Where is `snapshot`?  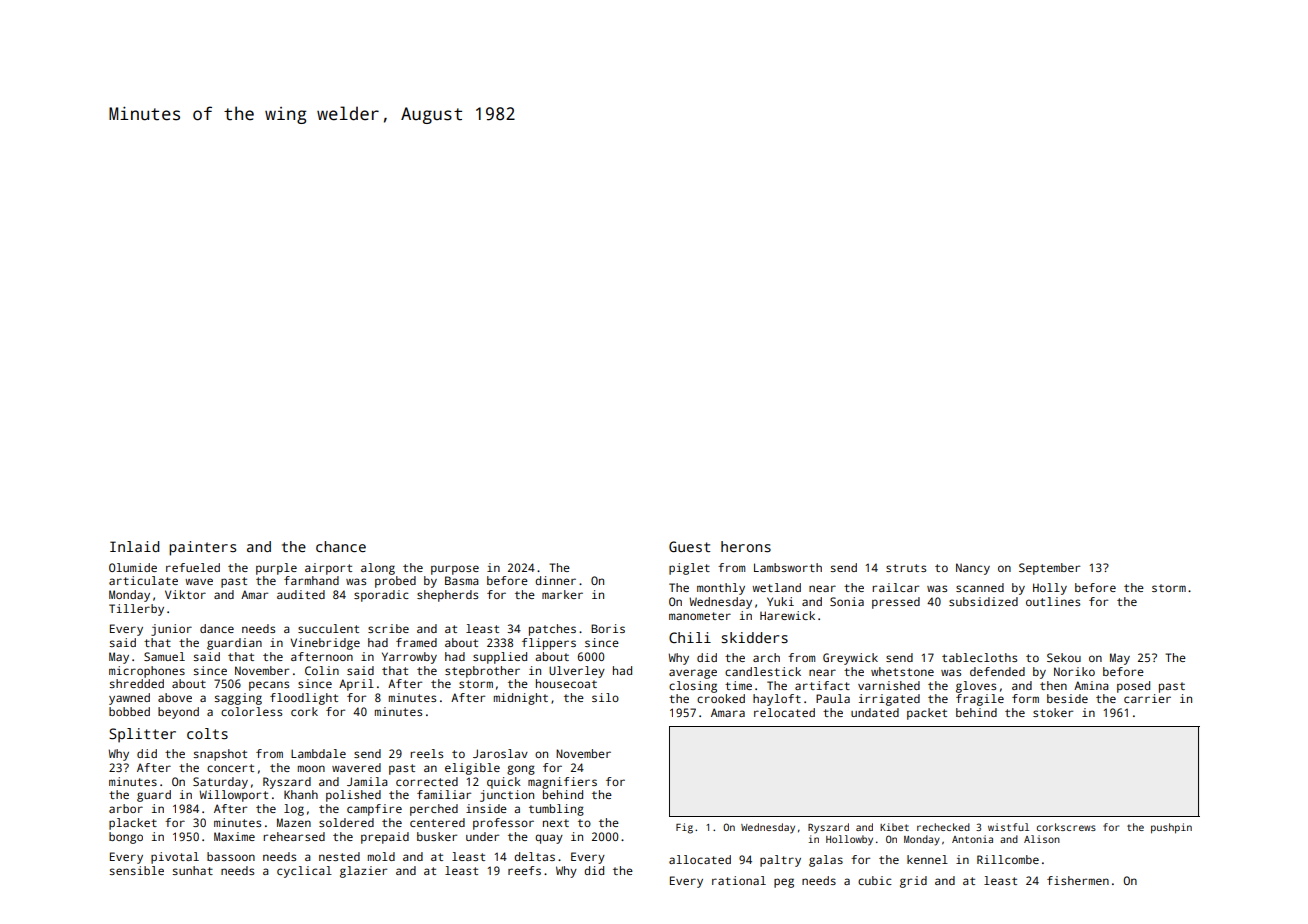
snapshot is located at coordinates (220, 755).
